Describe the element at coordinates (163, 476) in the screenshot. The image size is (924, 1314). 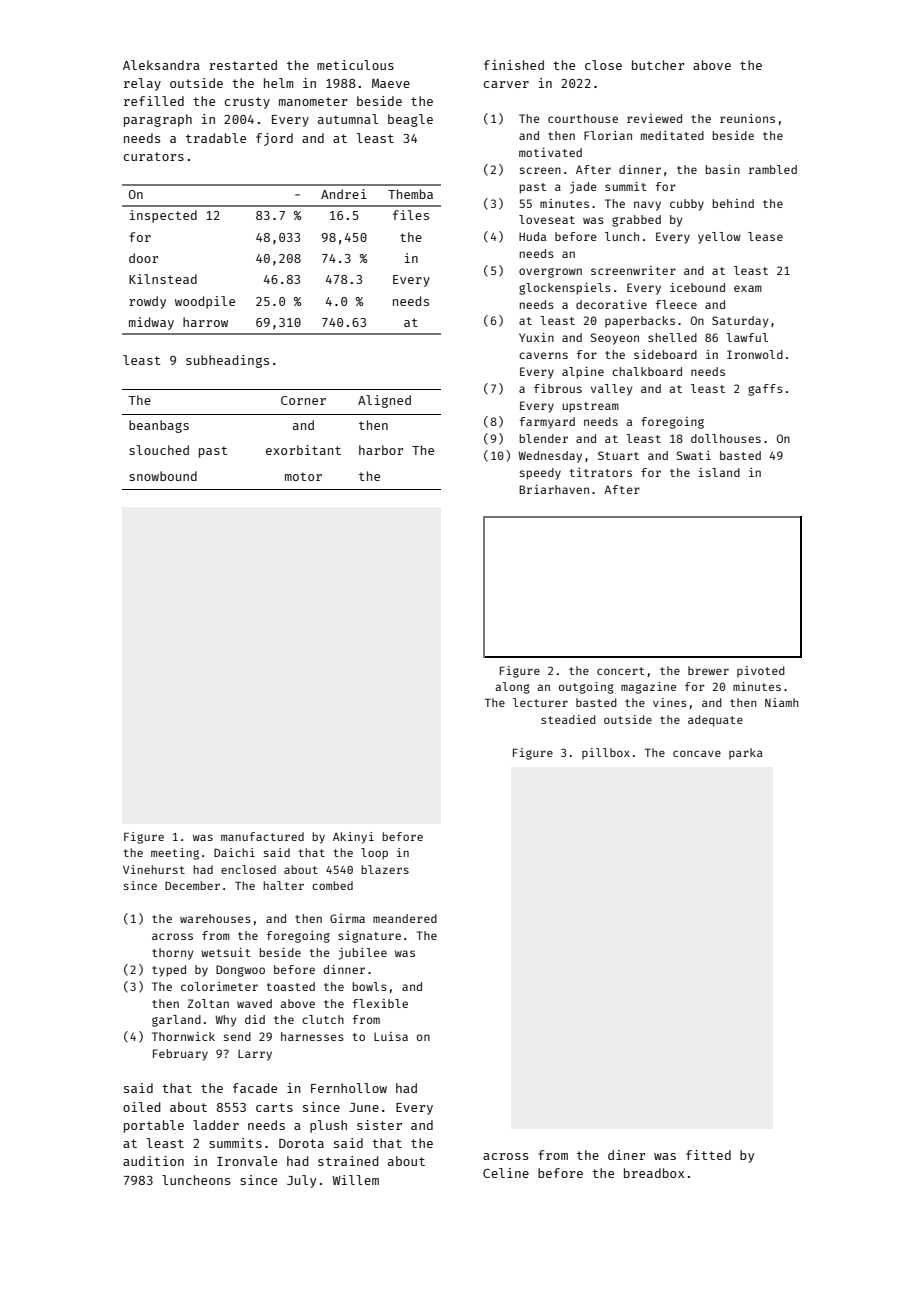
I see `snowbound` at that location.
